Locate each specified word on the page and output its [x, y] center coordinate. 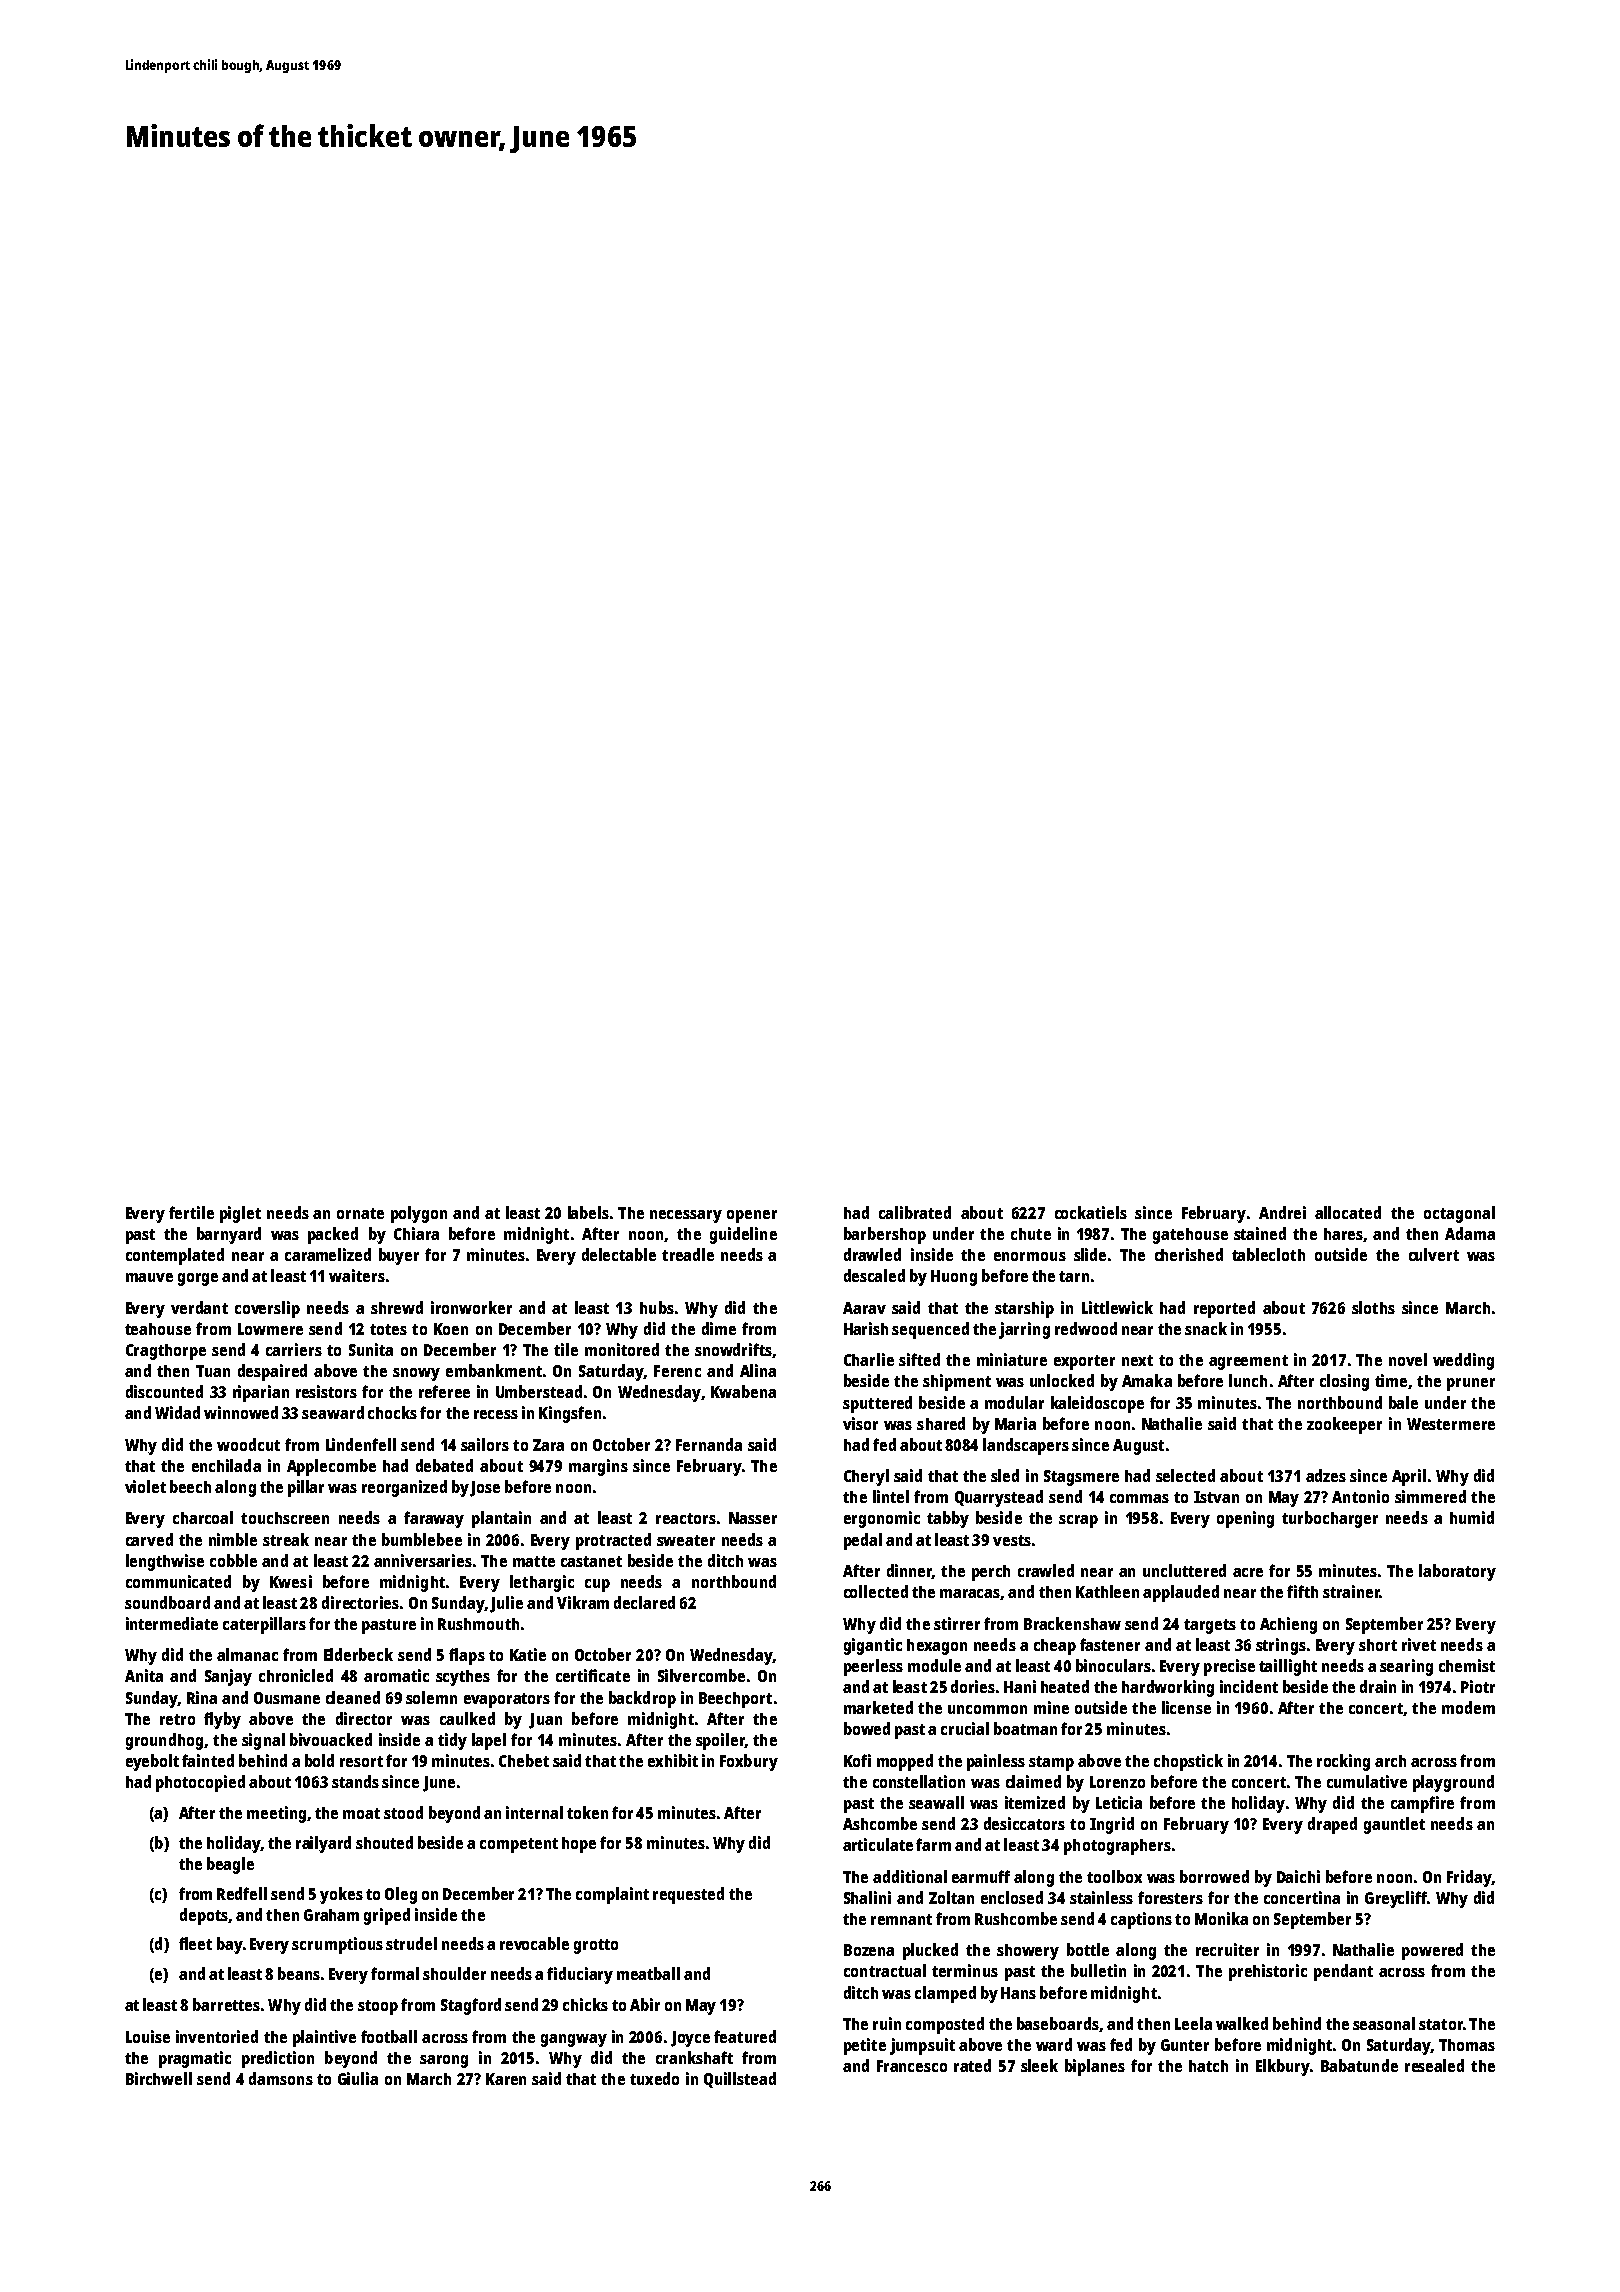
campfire [1422, 1804]
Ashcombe [880, 1823]
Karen [506, 2079]
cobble [233, 1560]
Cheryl [866, 1477]
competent [519, 1845]
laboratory [1457, 1572]
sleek [1039, 2065]
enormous [1030, 1256]
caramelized [328, 1254]
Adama [1470, 1233]
